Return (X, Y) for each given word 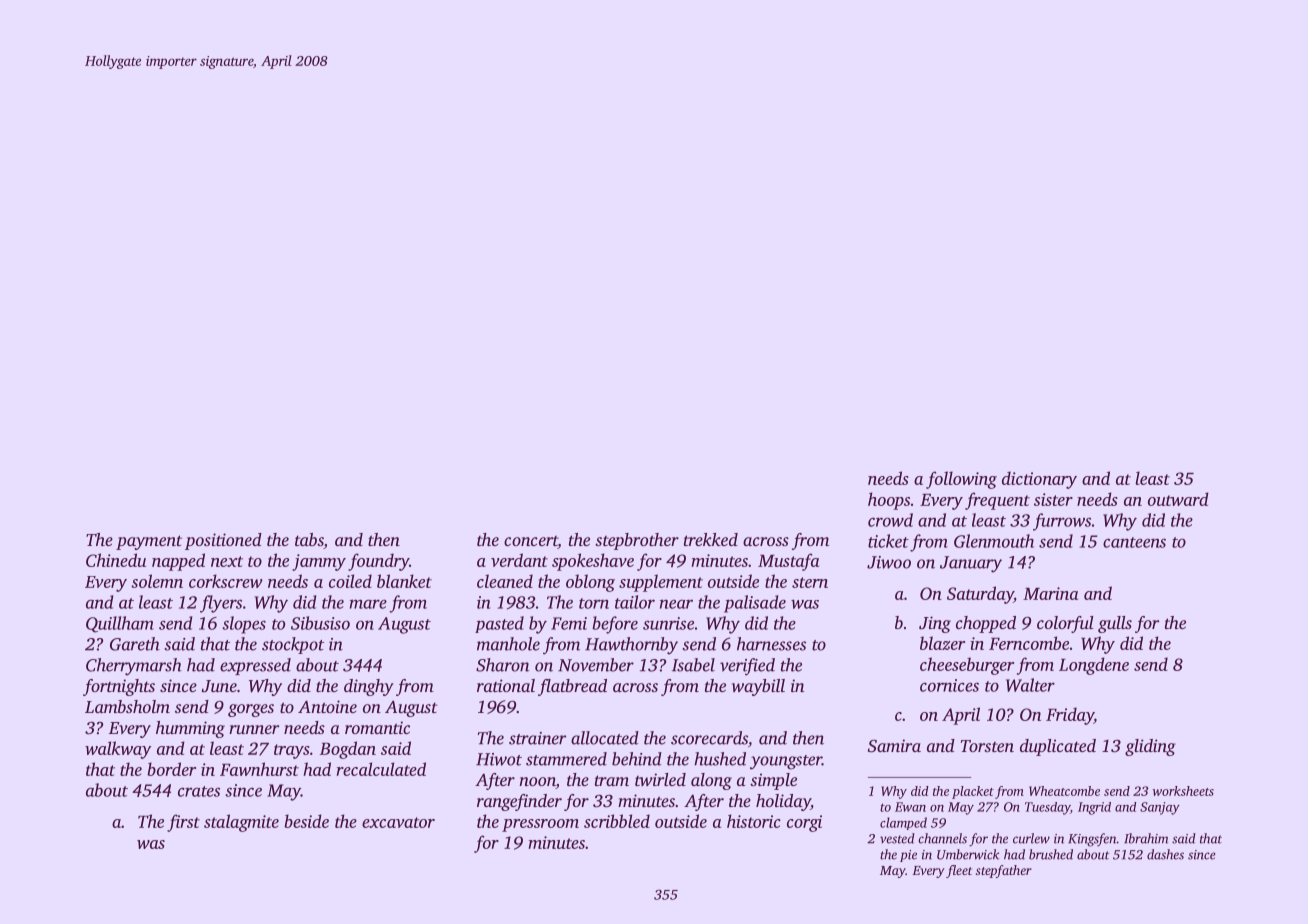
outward (1178, 499)
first (183, 823)
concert (531, 542)
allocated (605, 738)
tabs (309, 541)
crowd (890, 520)
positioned (223, 541)
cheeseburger (967, 666)
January (971, 564)
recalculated (381, 769)
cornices (949, 685)
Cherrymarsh (134, 667)
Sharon (503, 665)
